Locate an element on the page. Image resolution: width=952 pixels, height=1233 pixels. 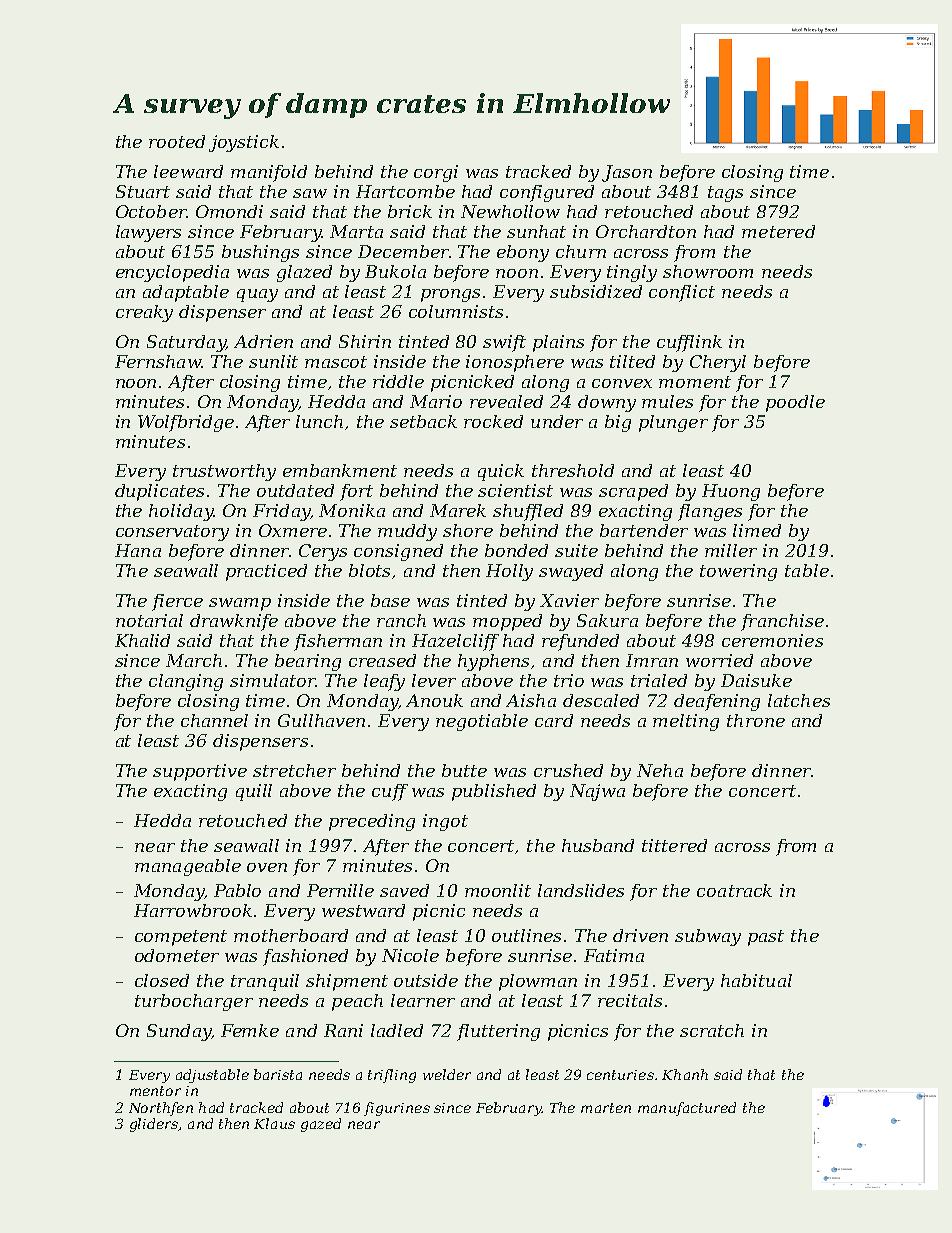
mentor is located at coordinates (155, 1091).
